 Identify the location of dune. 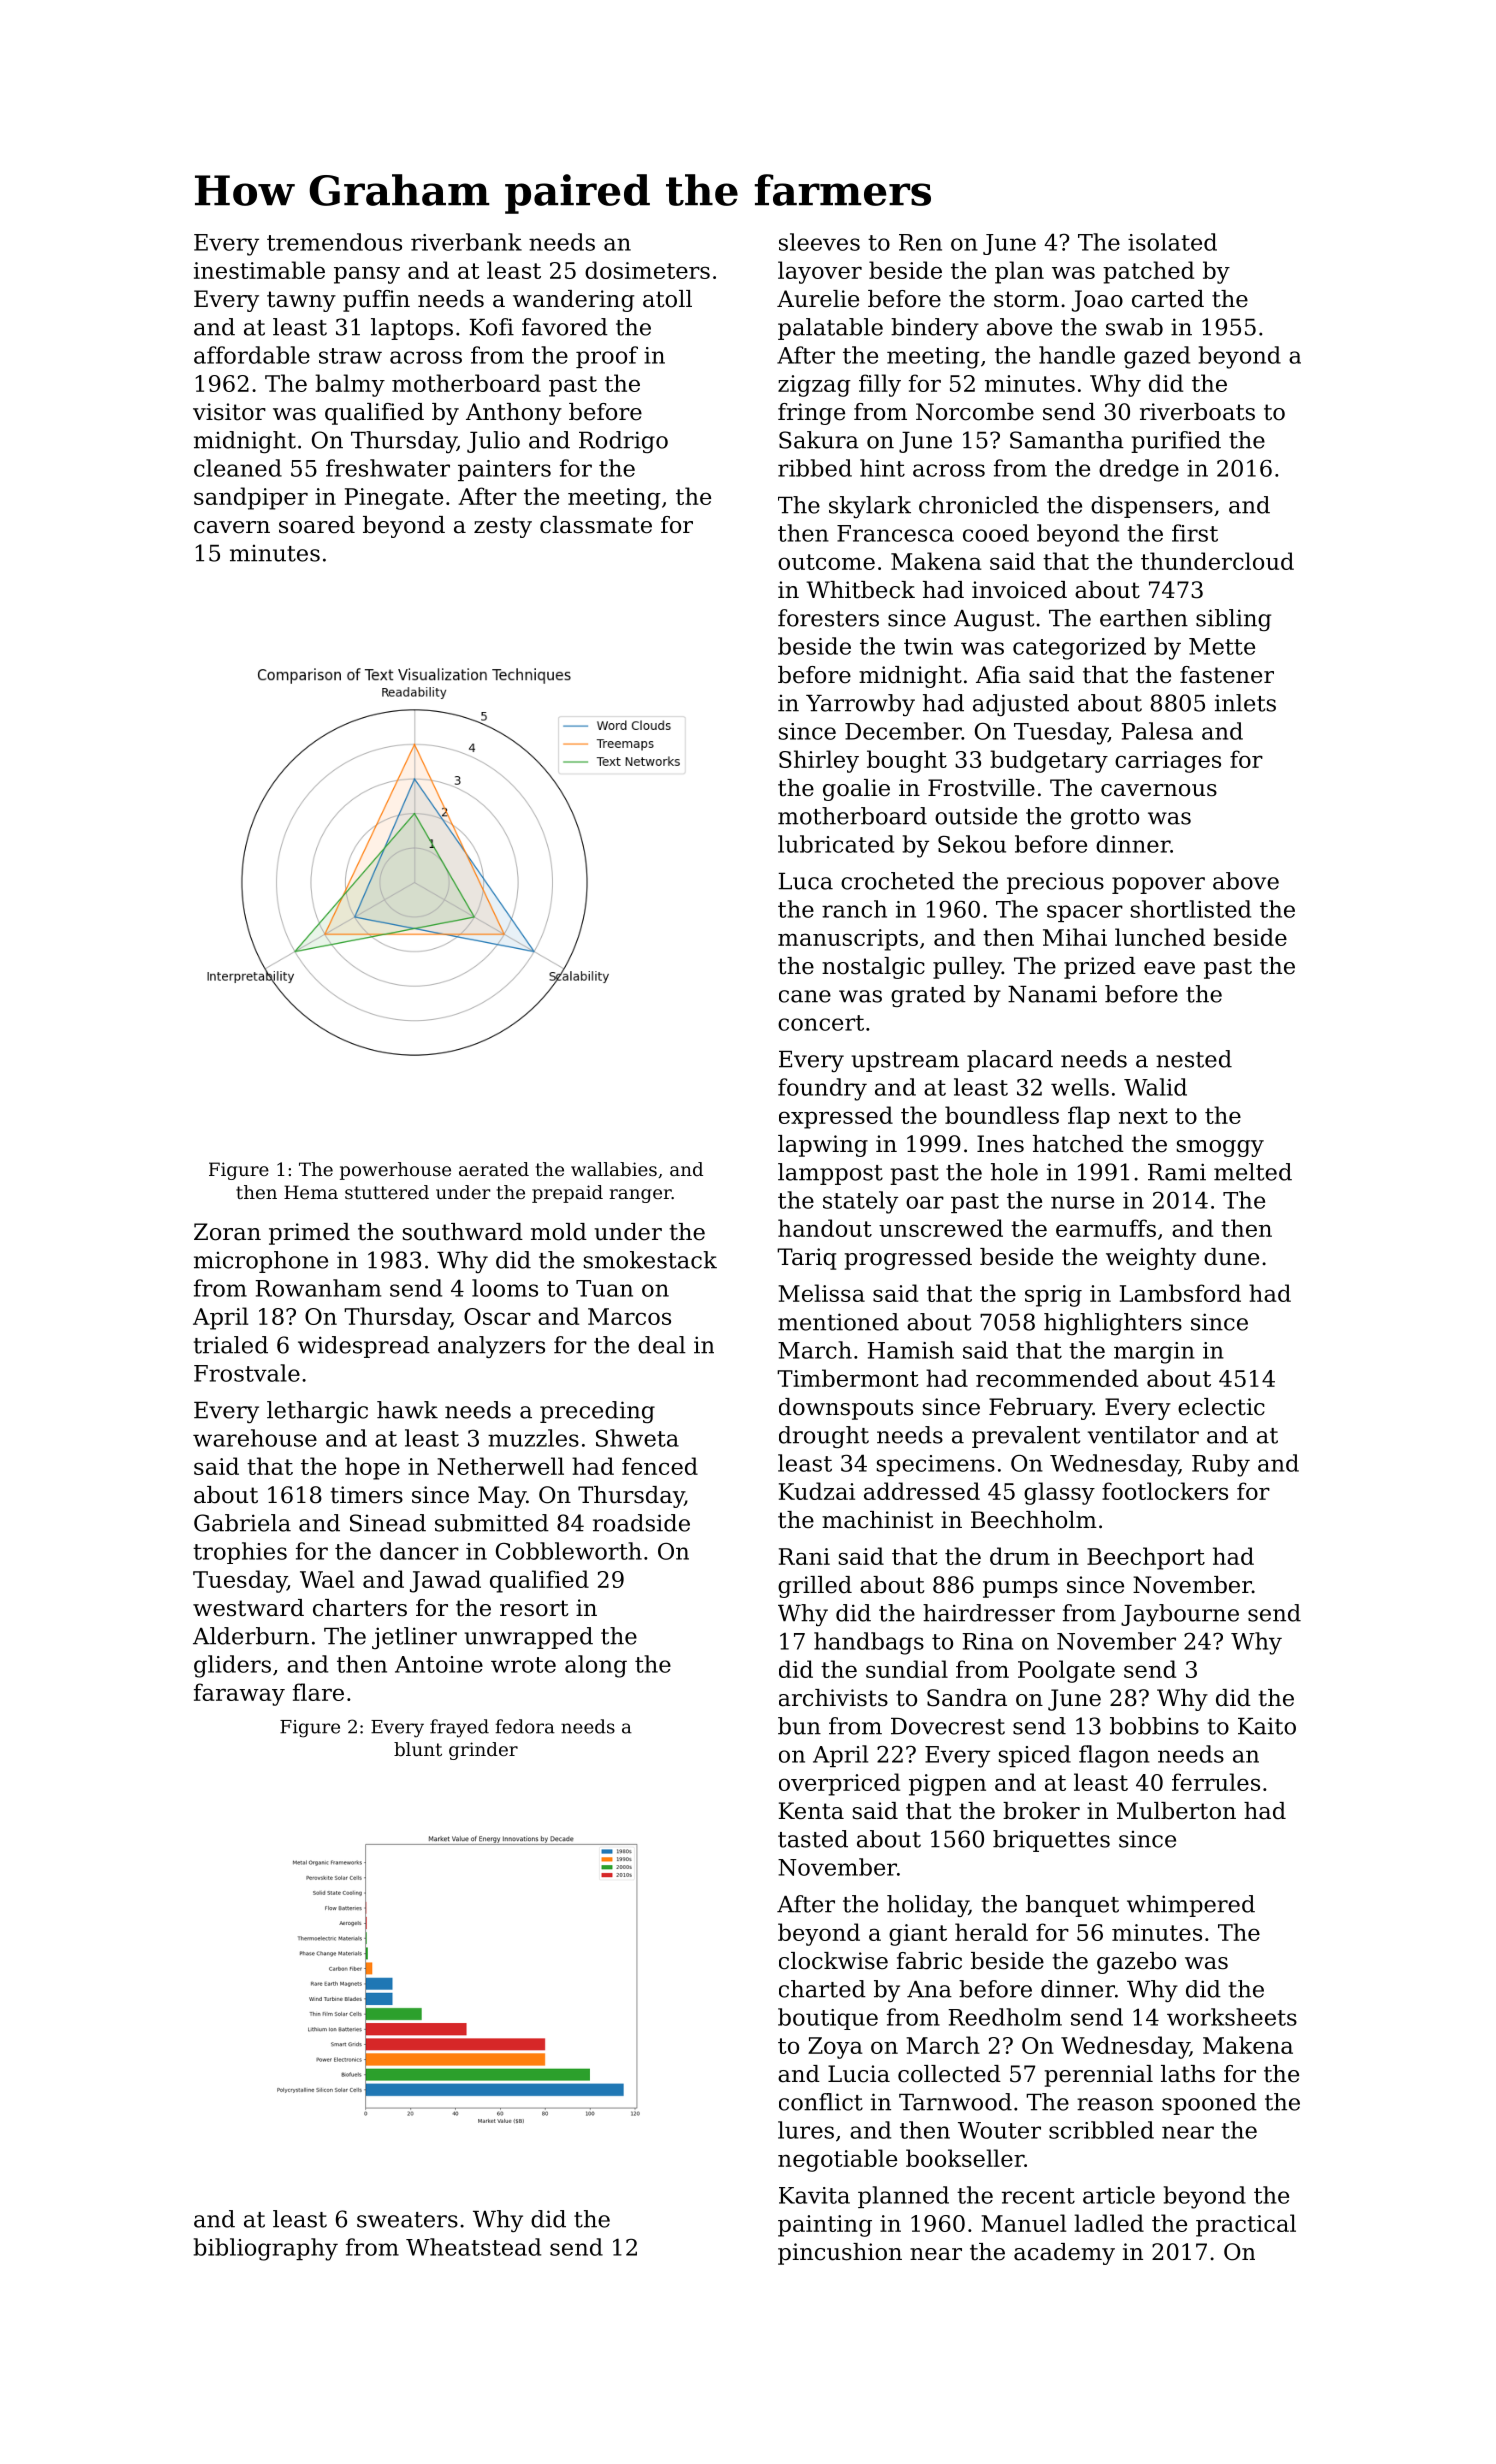
(1231, 1257).
